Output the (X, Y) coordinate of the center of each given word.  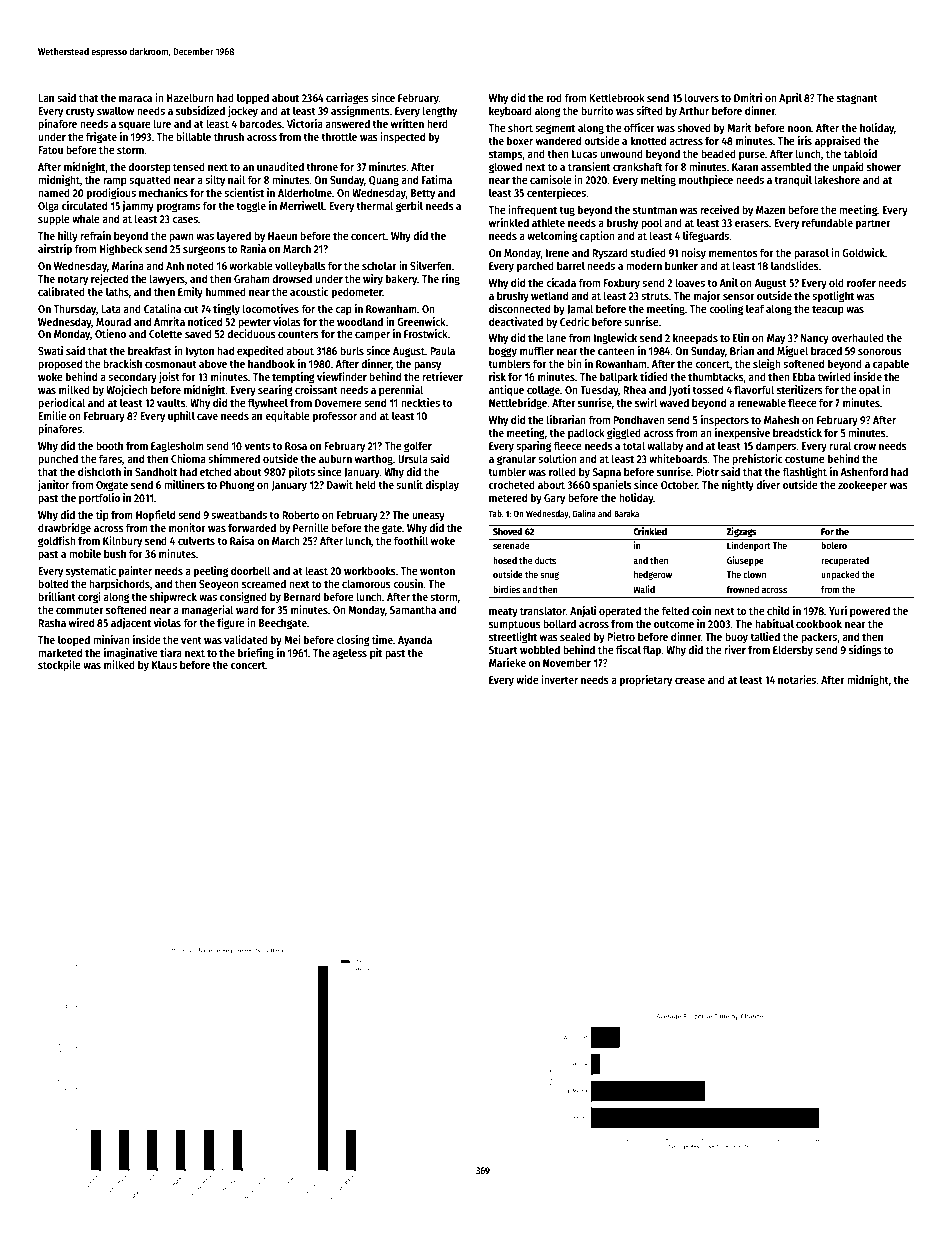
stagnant (857, 99)
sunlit (409, 484)
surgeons (204, 251)
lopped (253, 99)
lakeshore (837, 179)
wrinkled (509, 222)
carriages (347, 99)
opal (869, 391)
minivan (111, 639)
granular (516, 460)
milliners (184, 484)
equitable (287, 417)
